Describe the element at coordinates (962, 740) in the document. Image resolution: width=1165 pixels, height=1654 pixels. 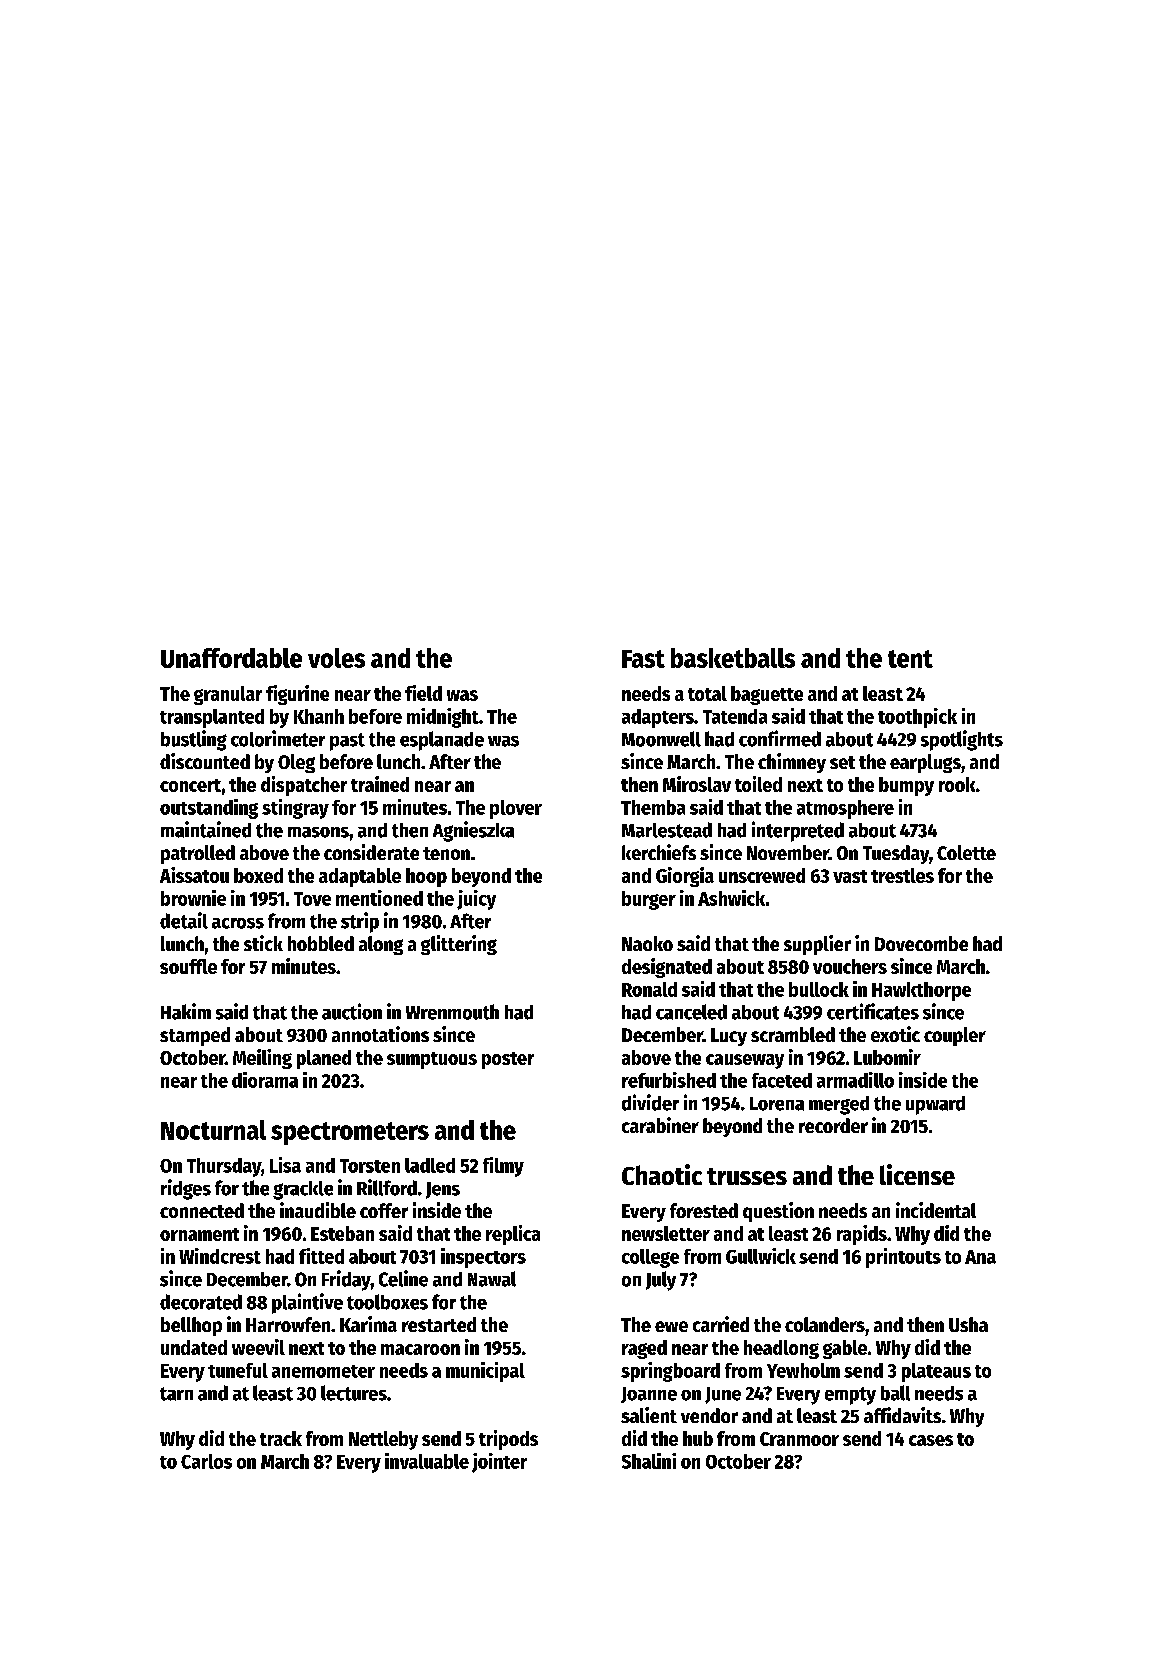
I see `spotlights` at that location.
